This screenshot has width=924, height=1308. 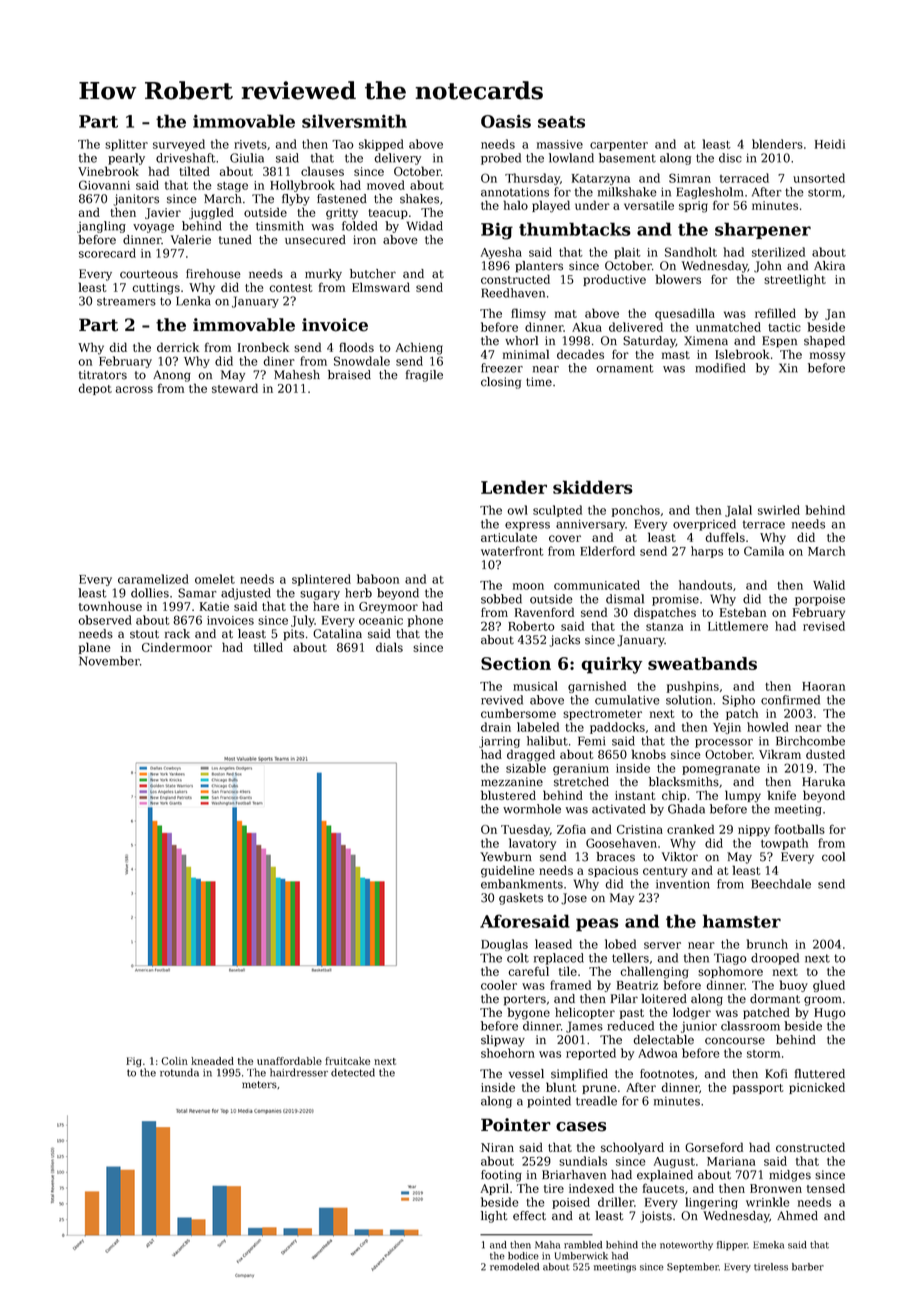 I want to click on articulate, so click(x=509, y=537).
